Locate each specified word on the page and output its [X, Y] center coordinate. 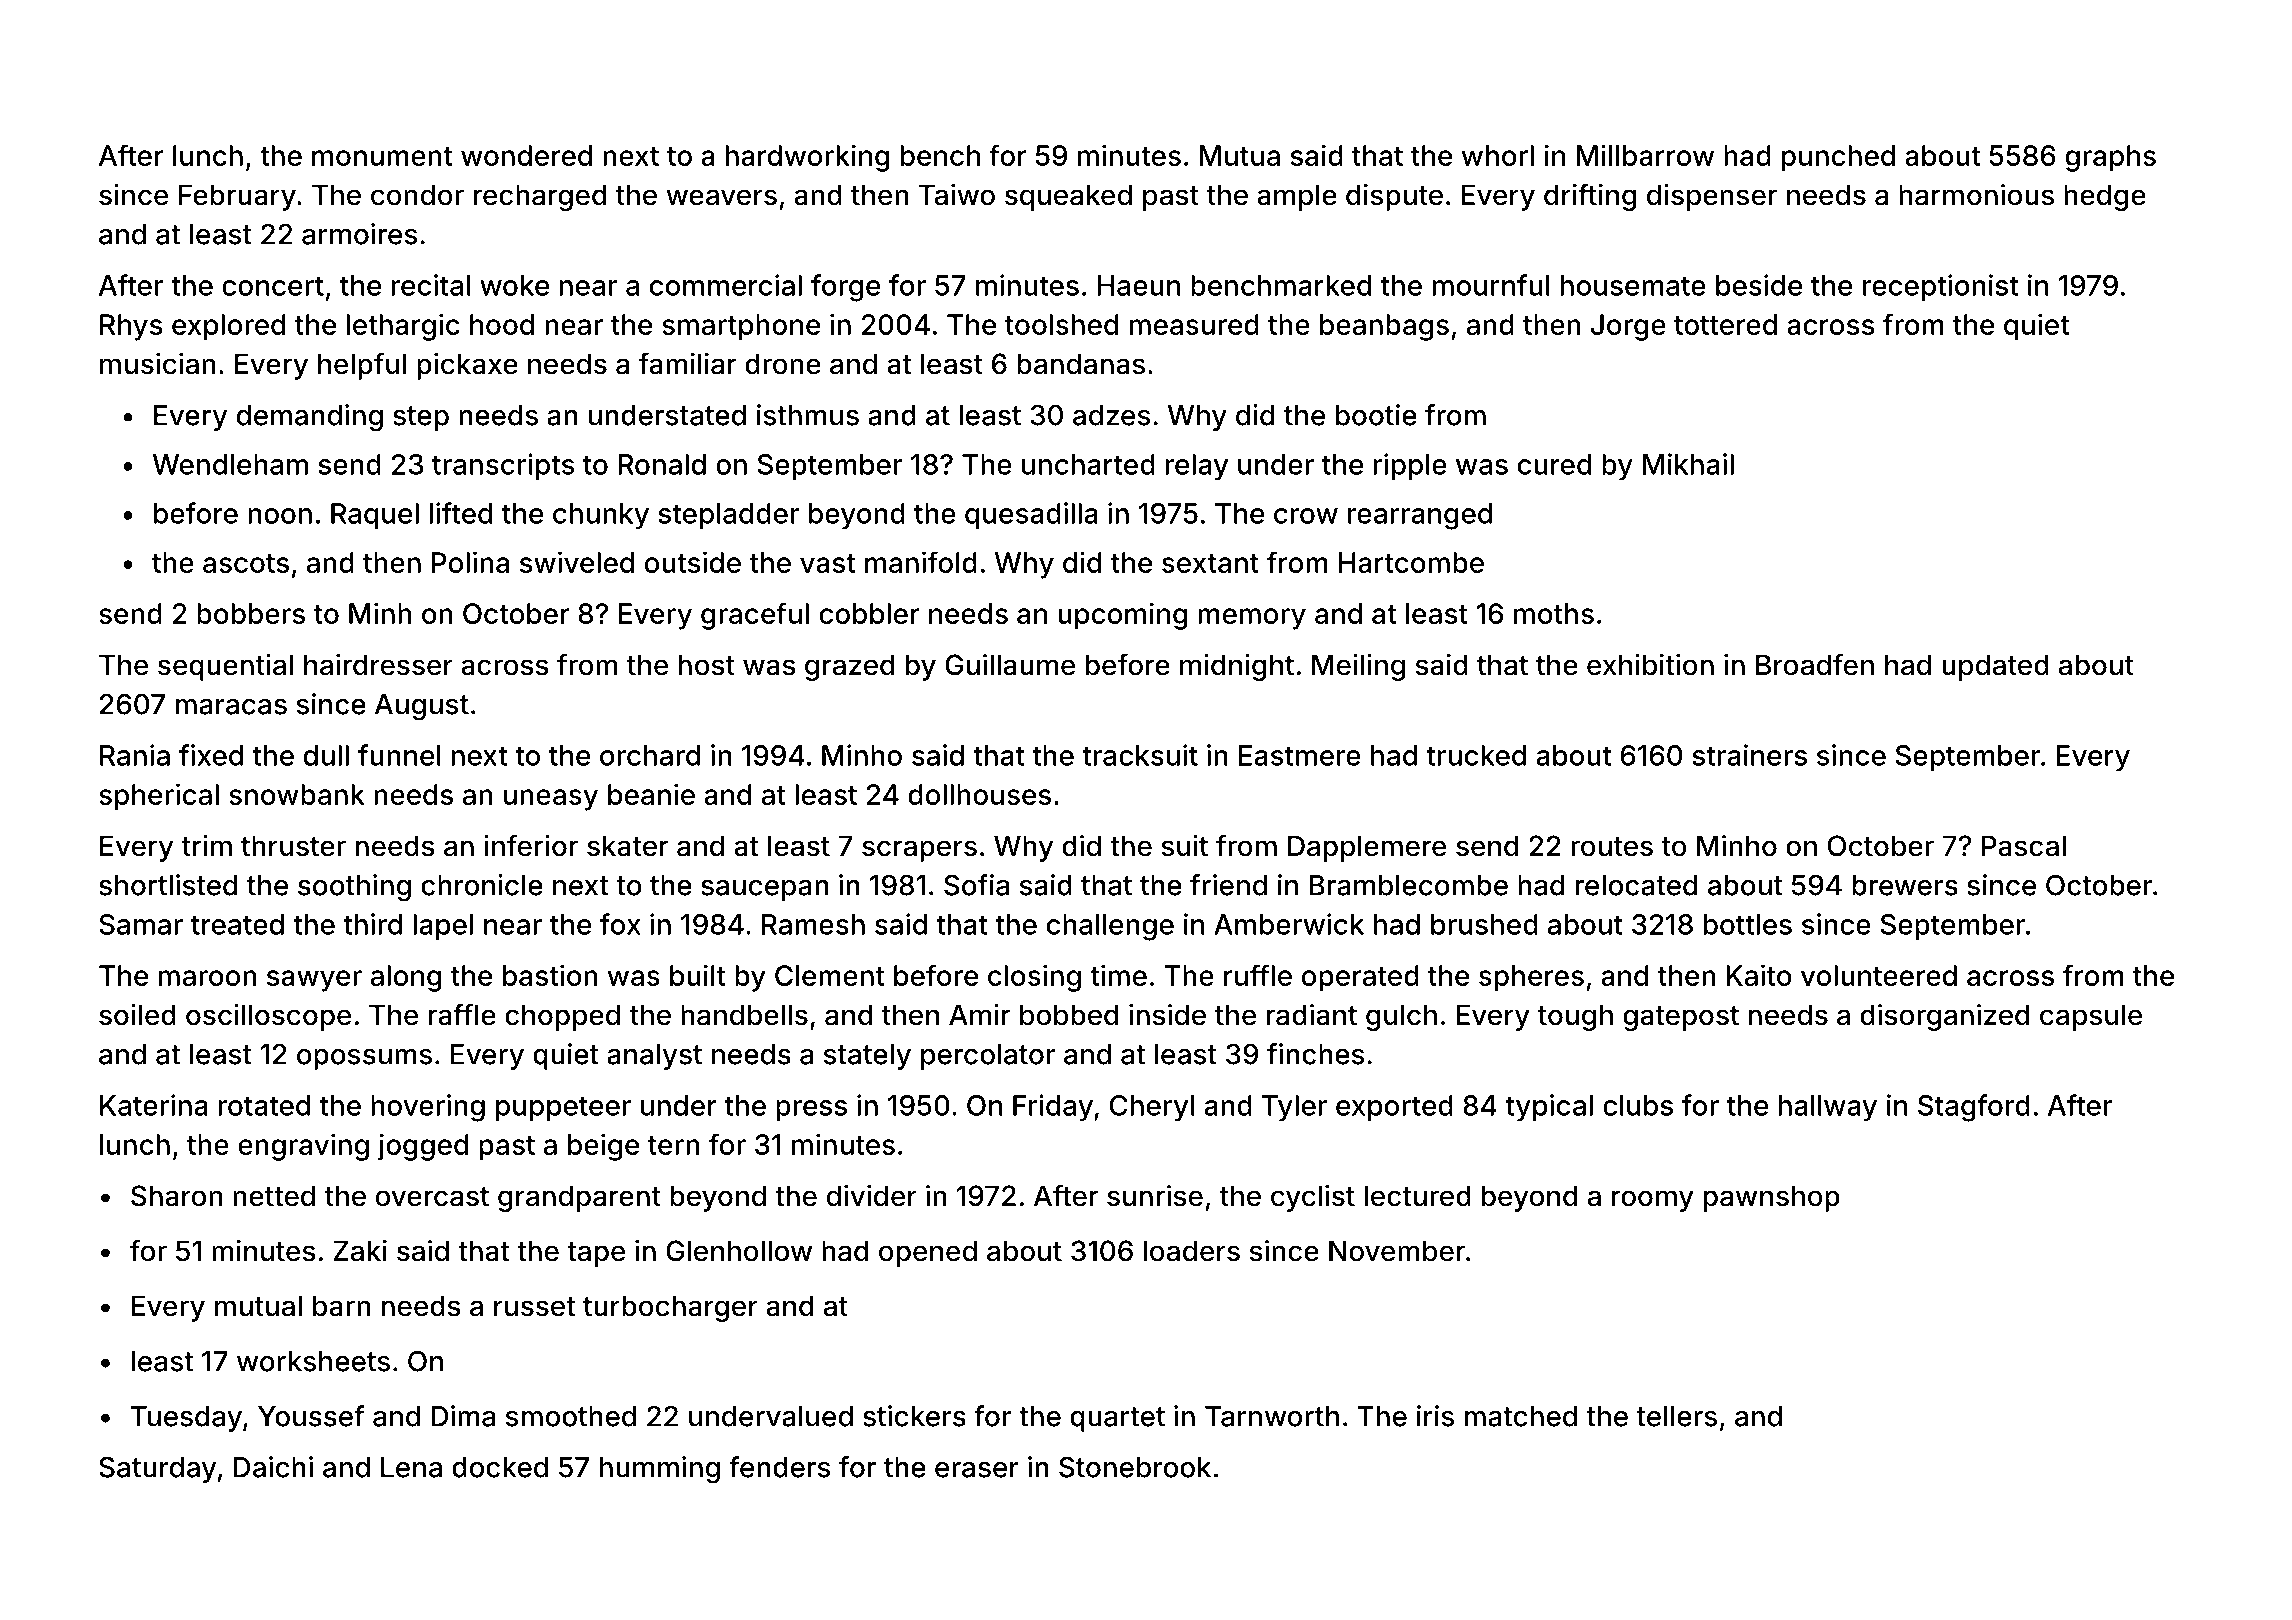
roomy [1653, 1201]
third [372, 924]
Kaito [1759, 975]
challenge [1110, 927]
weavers [721, 197]
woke [514, 285]
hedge [2105, 197]
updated [1995, 667]
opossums [364, 1059]
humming [660, 1470]
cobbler [869, 613]
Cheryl [1152, 1108]
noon [280, 516]
